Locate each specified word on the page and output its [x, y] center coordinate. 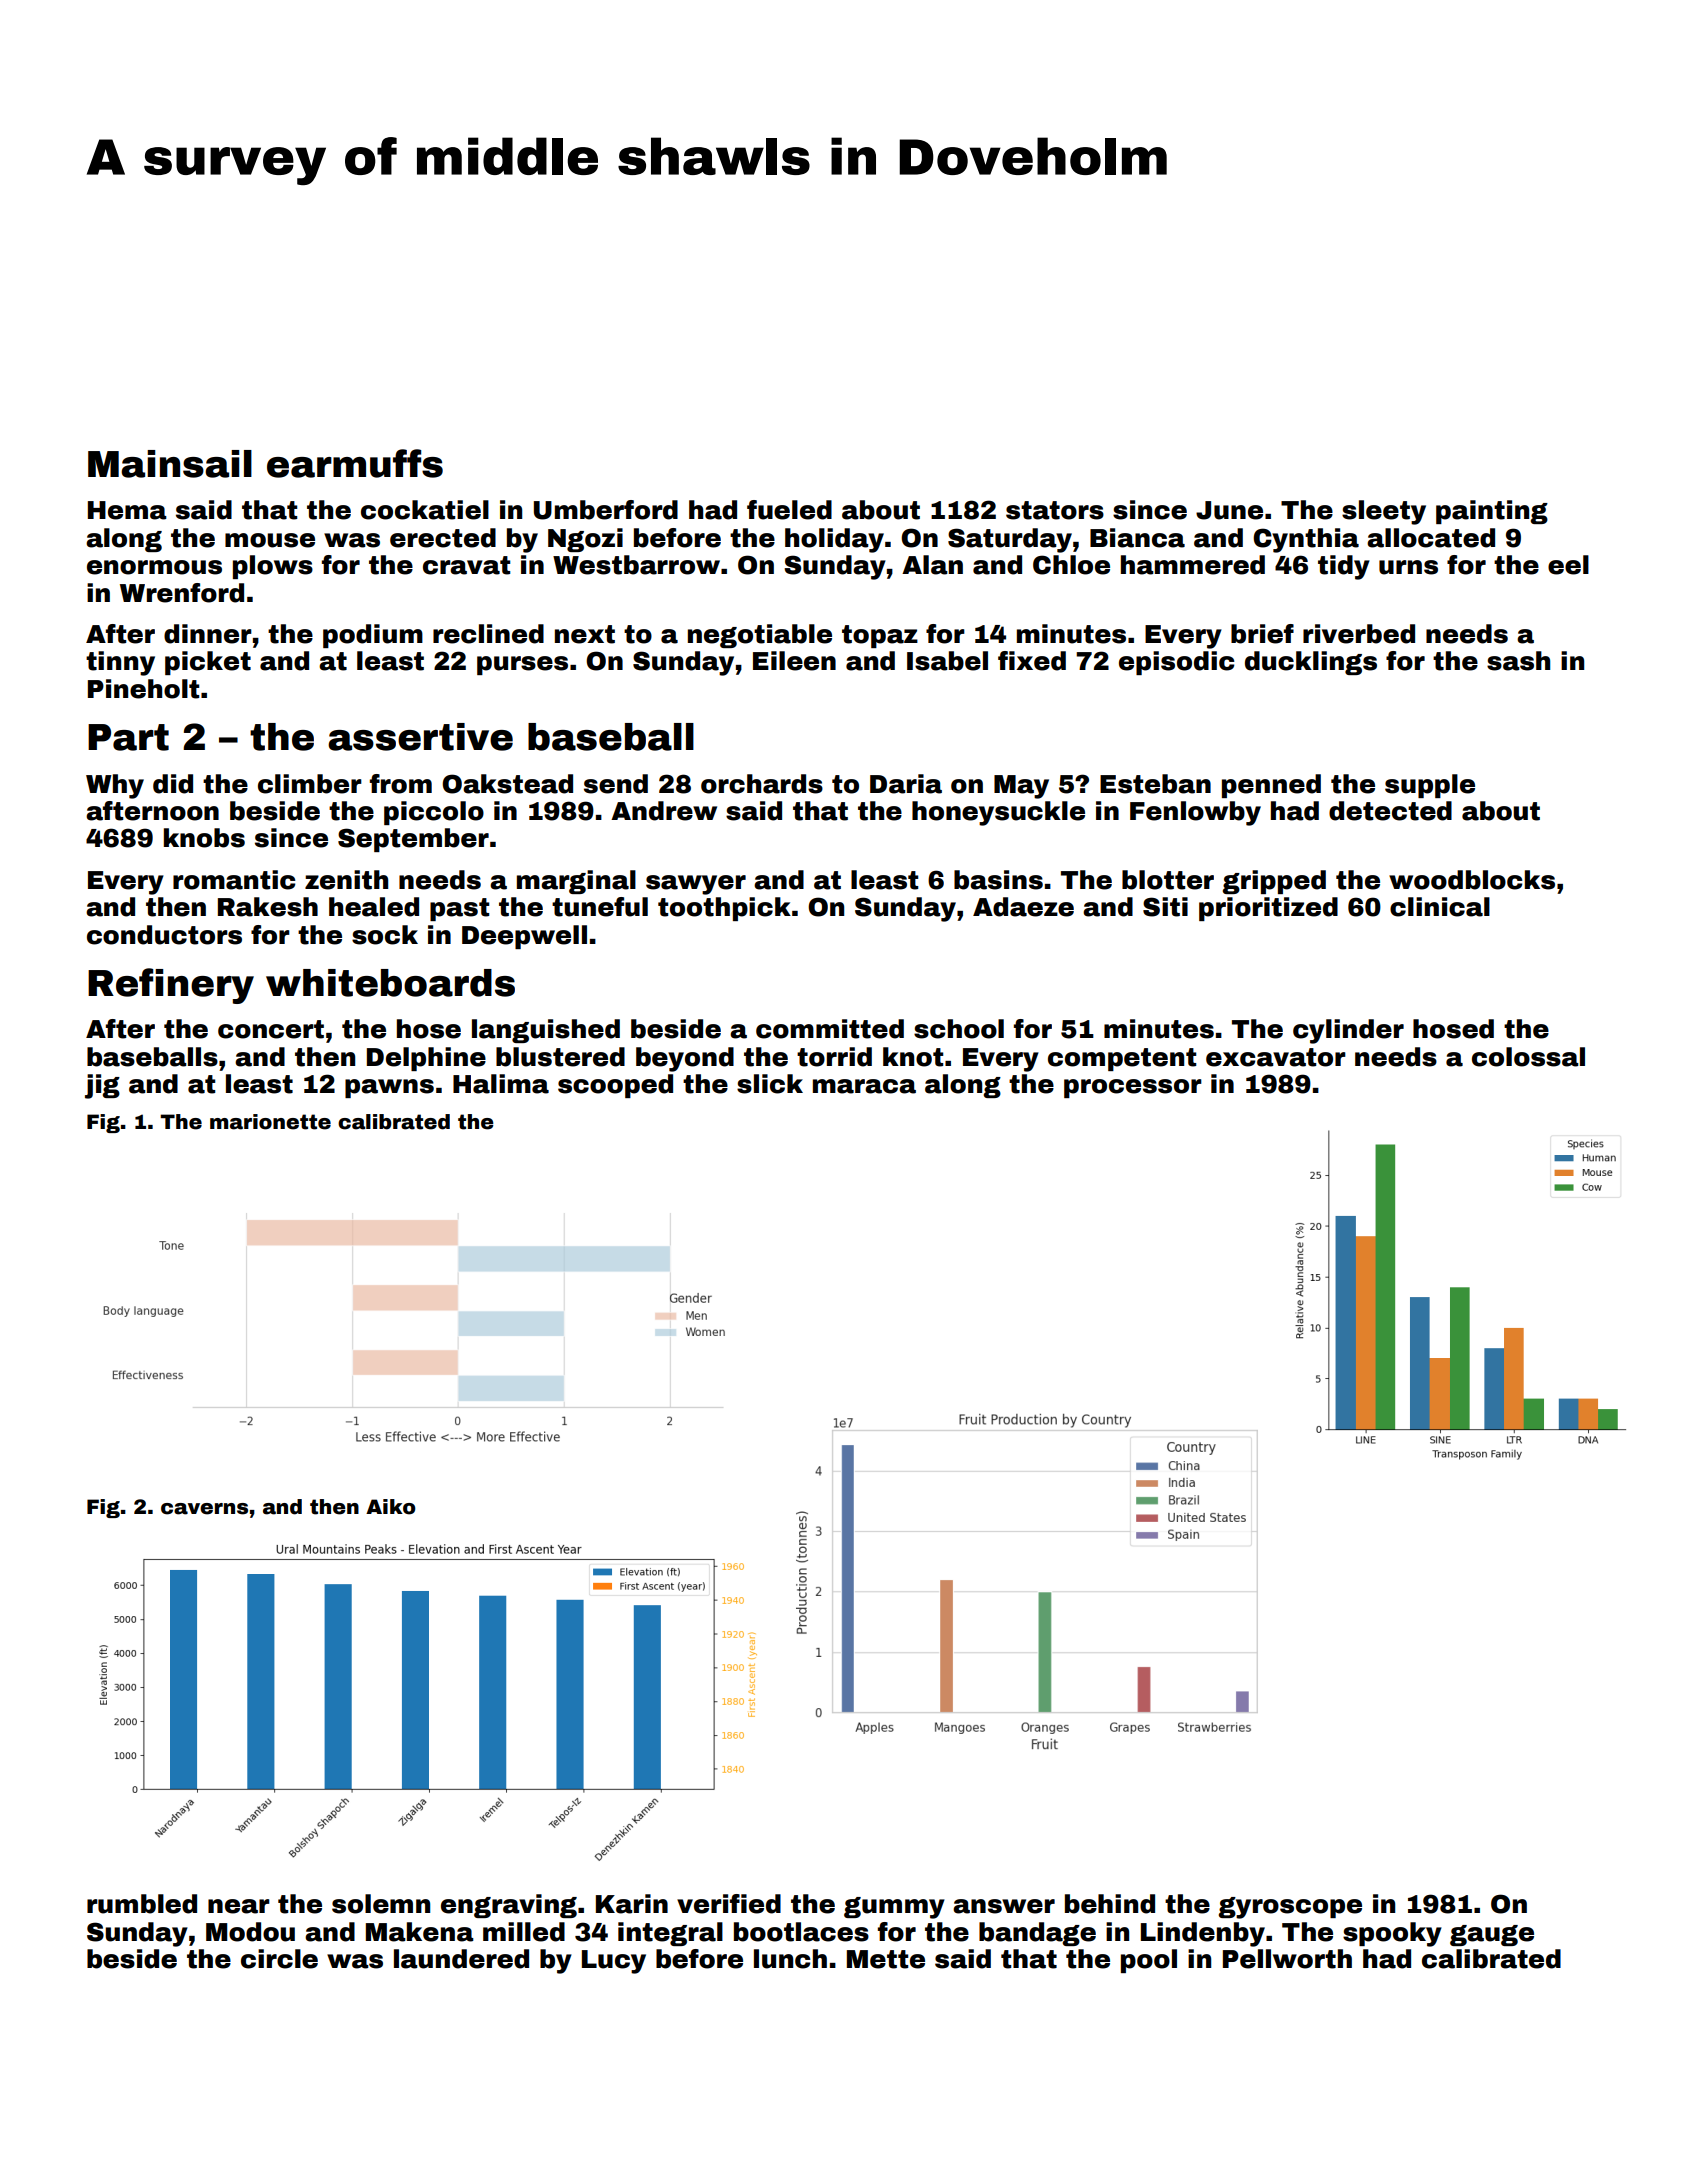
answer [1004, 1906]
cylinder [1348, 1031]
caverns [204, 1509]
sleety [1384, 512]
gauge [1492, 1935]
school [959, 1029]
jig [102, 1086]
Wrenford [182, 593]
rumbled [142, 1904]
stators [1055, 510]
